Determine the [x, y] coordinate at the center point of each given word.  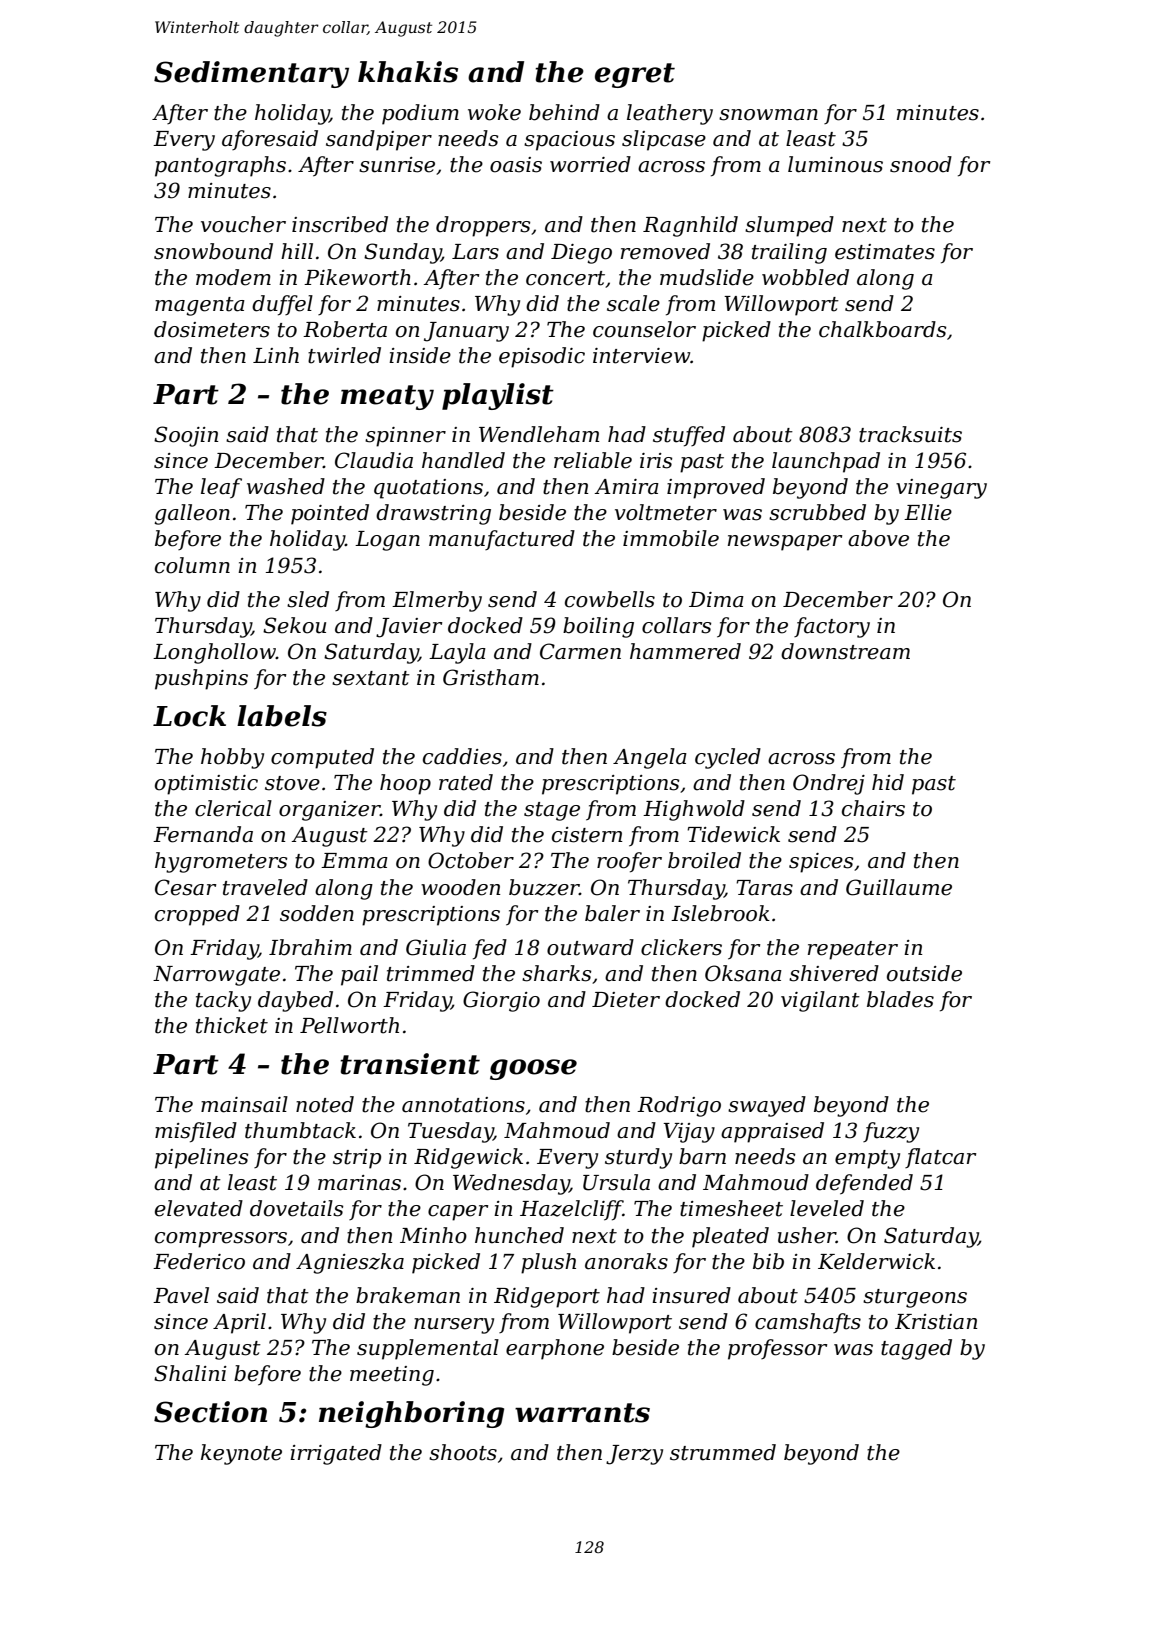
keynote [241, 1454]
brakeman [408, 1295]
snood [921, 164]
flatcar [940, 1158]
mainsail [244, 1104]
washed [286, 486]
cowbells [610, 599]
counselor [644, 329]
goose [533, 1069]
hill [297, 251]
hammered [685, 651]
